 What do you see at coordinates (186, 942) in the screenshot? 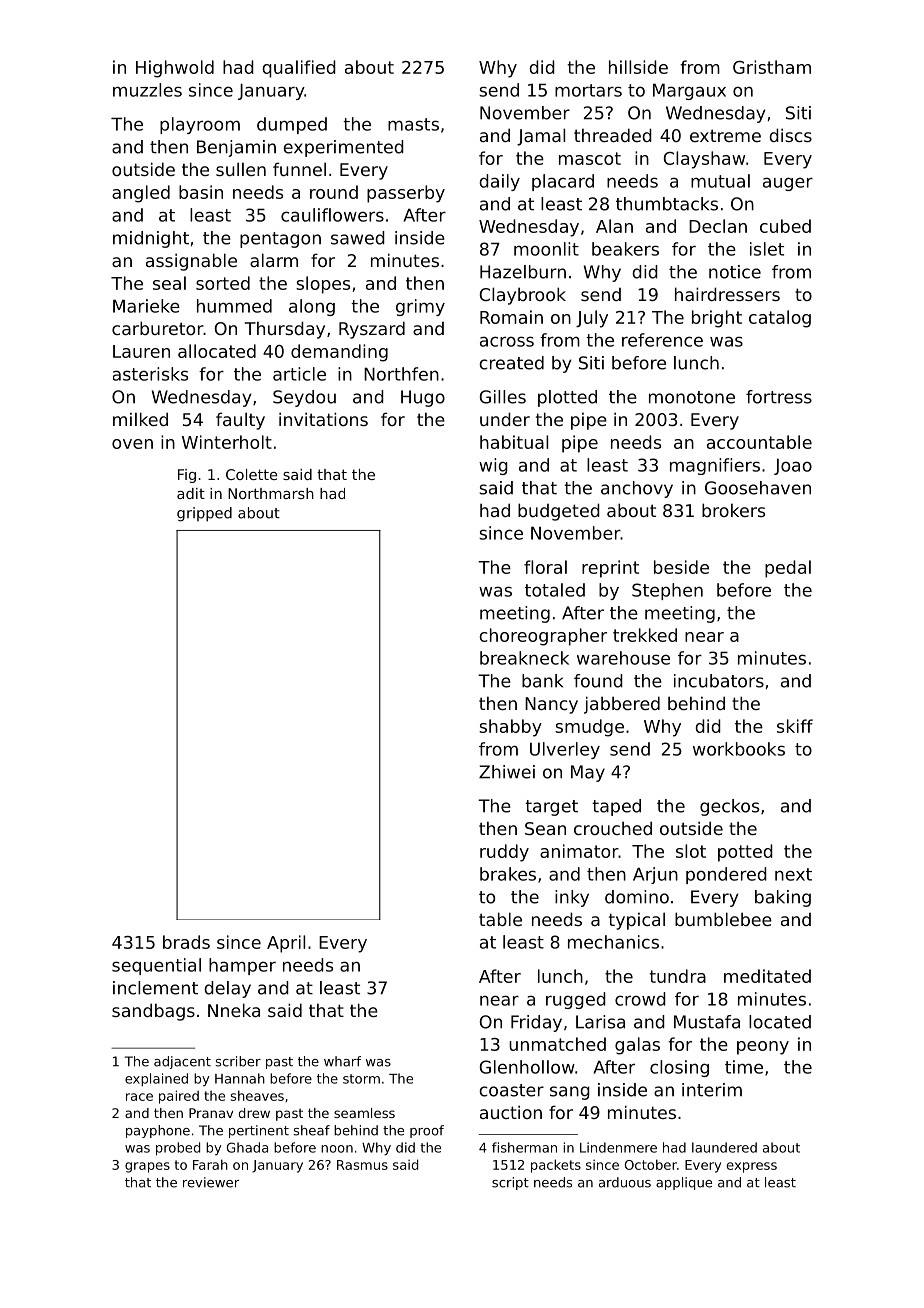
I see `brads` at bounding box center [186, 942].
